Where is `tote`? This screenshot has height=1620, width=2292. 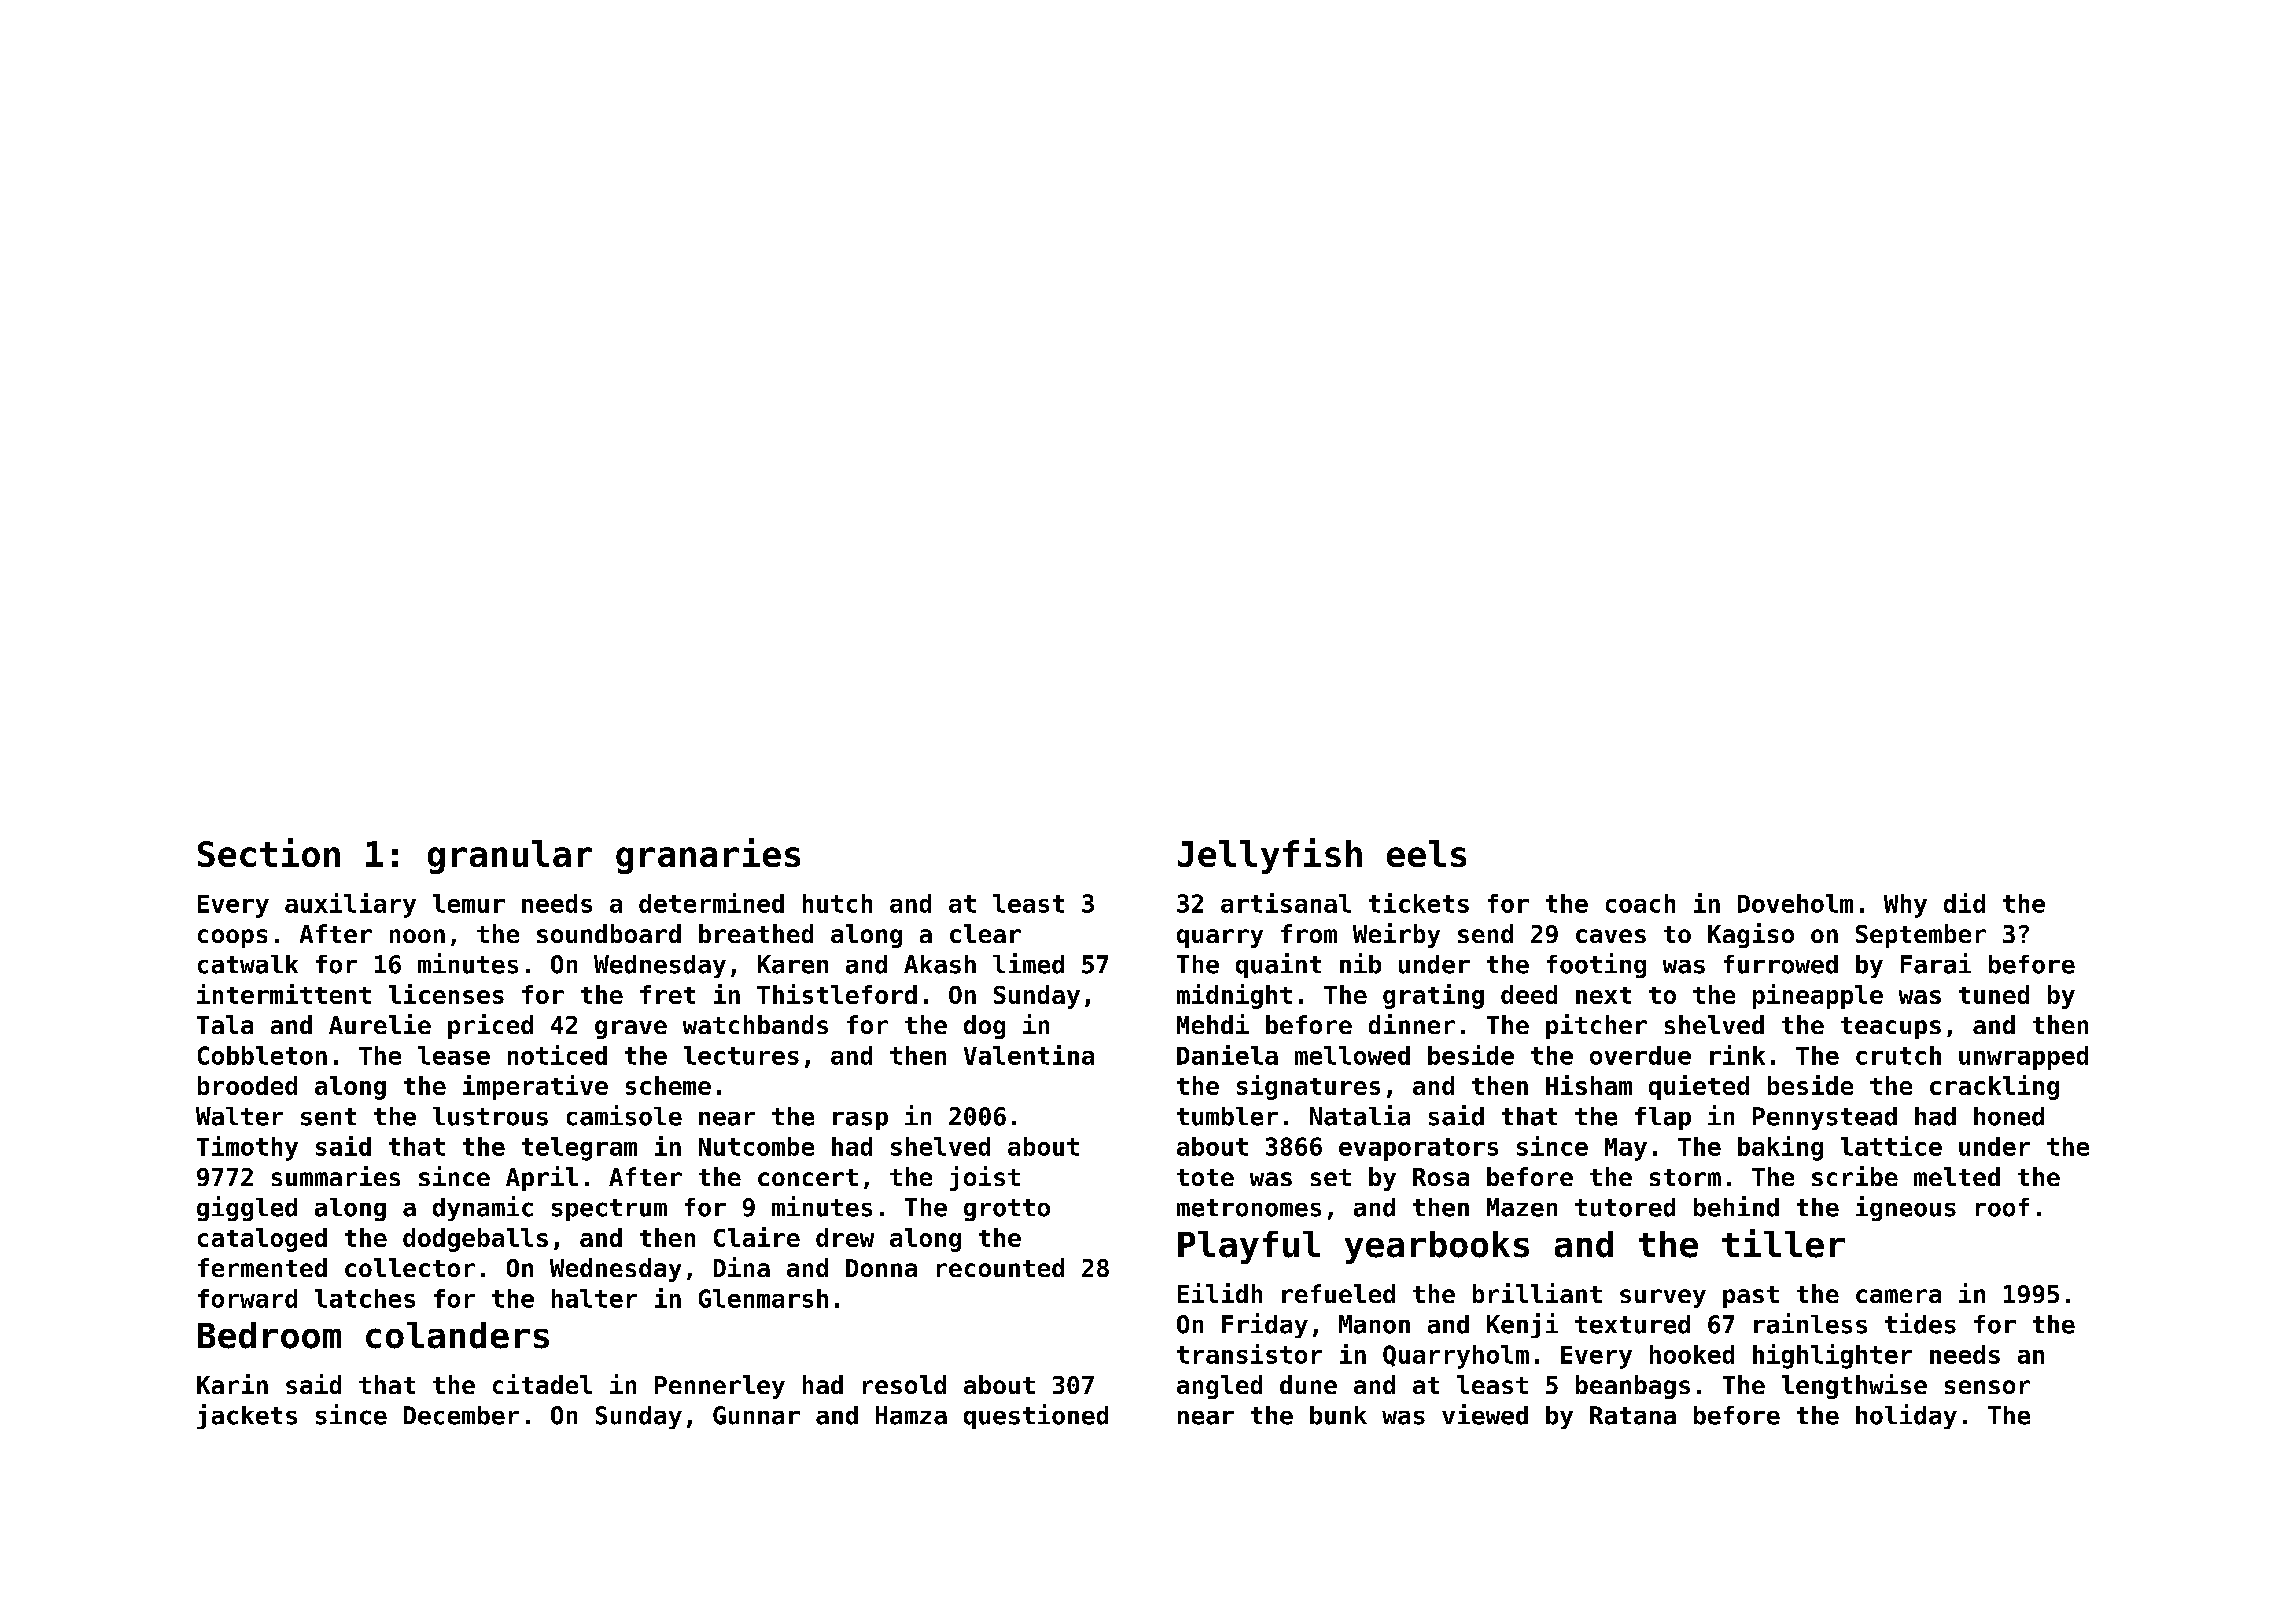
tote is located at coordinates (1205, 1177).
